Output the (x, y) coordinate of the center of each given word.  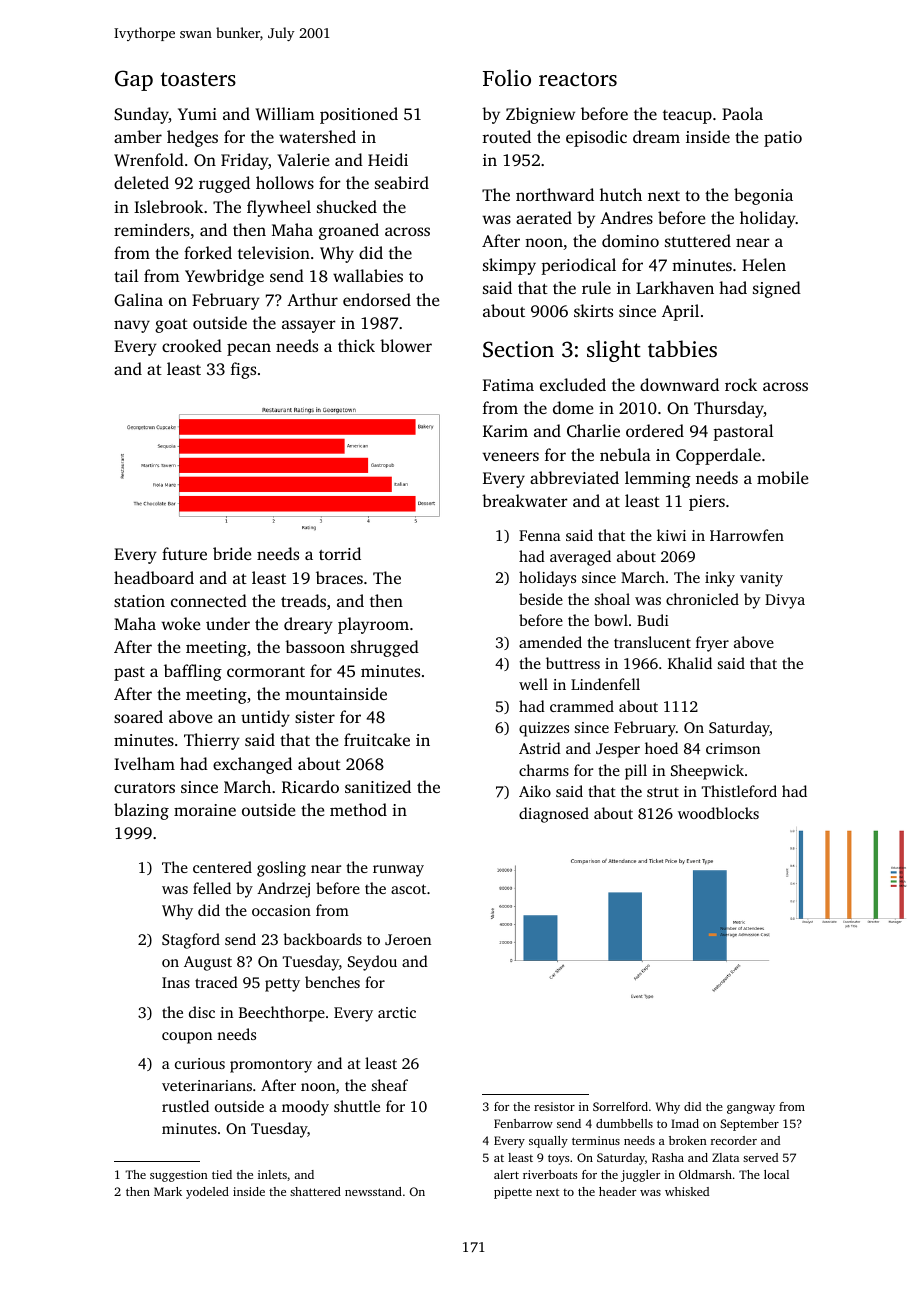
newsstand (373, 1191)
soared (138, 716)
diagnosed (554, 815)
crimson (733, 748)
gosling (281, 869)
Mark (168, 1191)
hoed (661, 748)
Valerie (303, 159)
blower (406, 345)
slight (614, 351)
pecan (249, 349)
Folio (507, 77)
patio (783, 139)
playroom (373, 625)
